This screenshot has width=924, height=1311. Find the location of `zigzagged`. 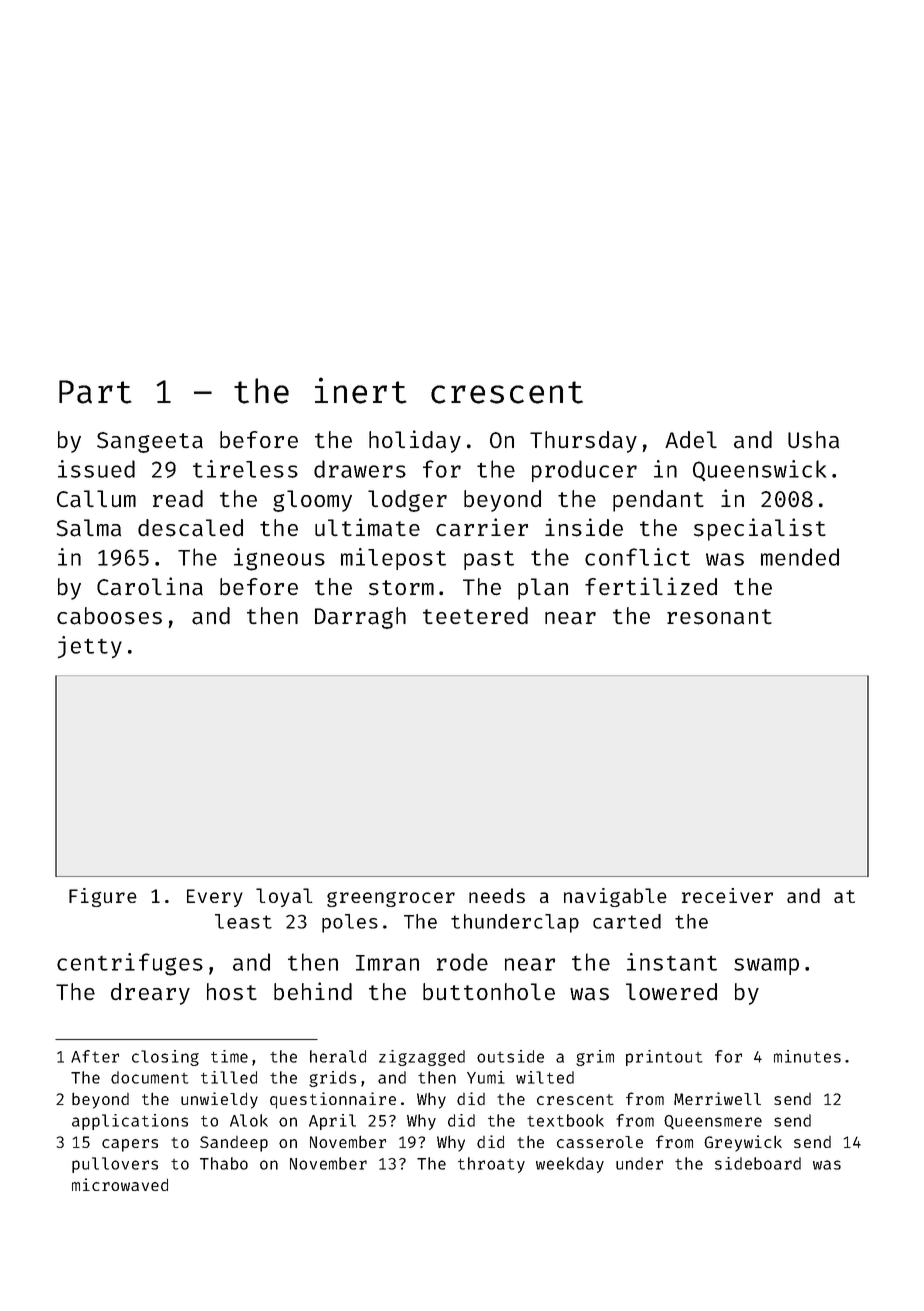

zigzagged is located at coordinates (422, 1058).
